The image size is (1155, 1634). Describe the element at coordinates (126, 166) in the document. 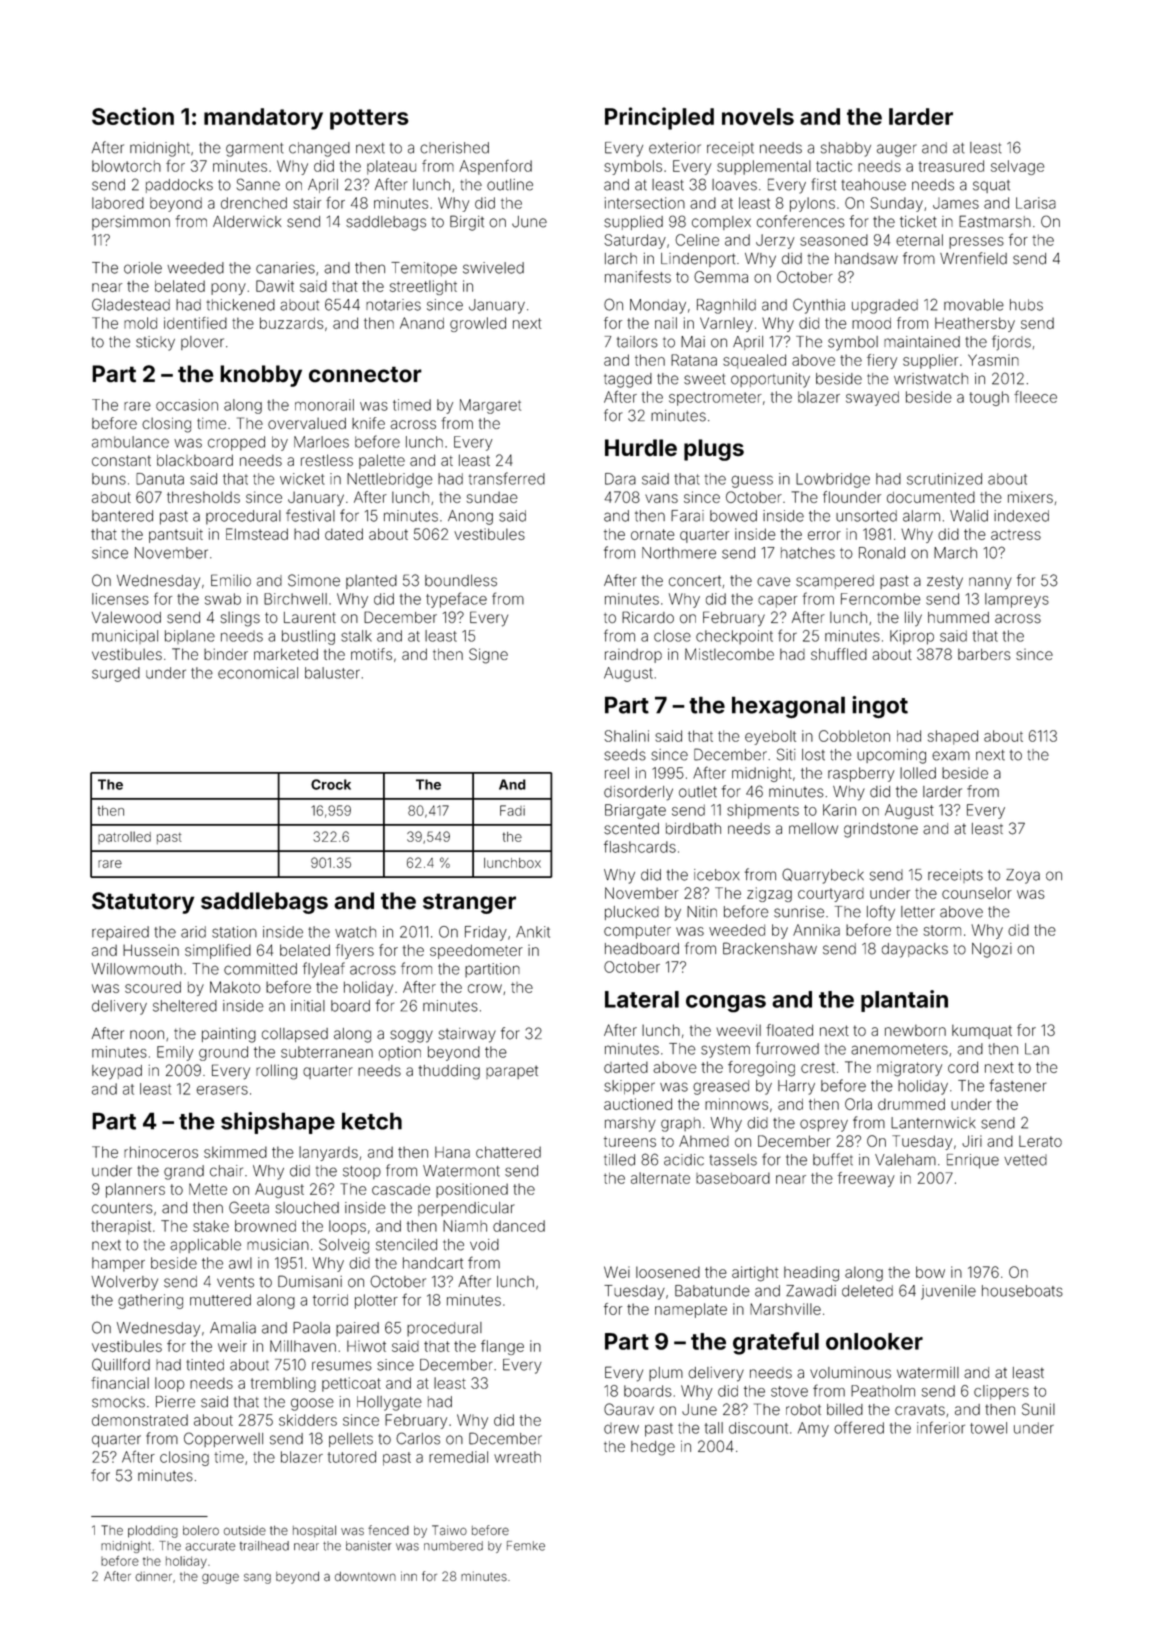

I see `blowtorch` at that location.
